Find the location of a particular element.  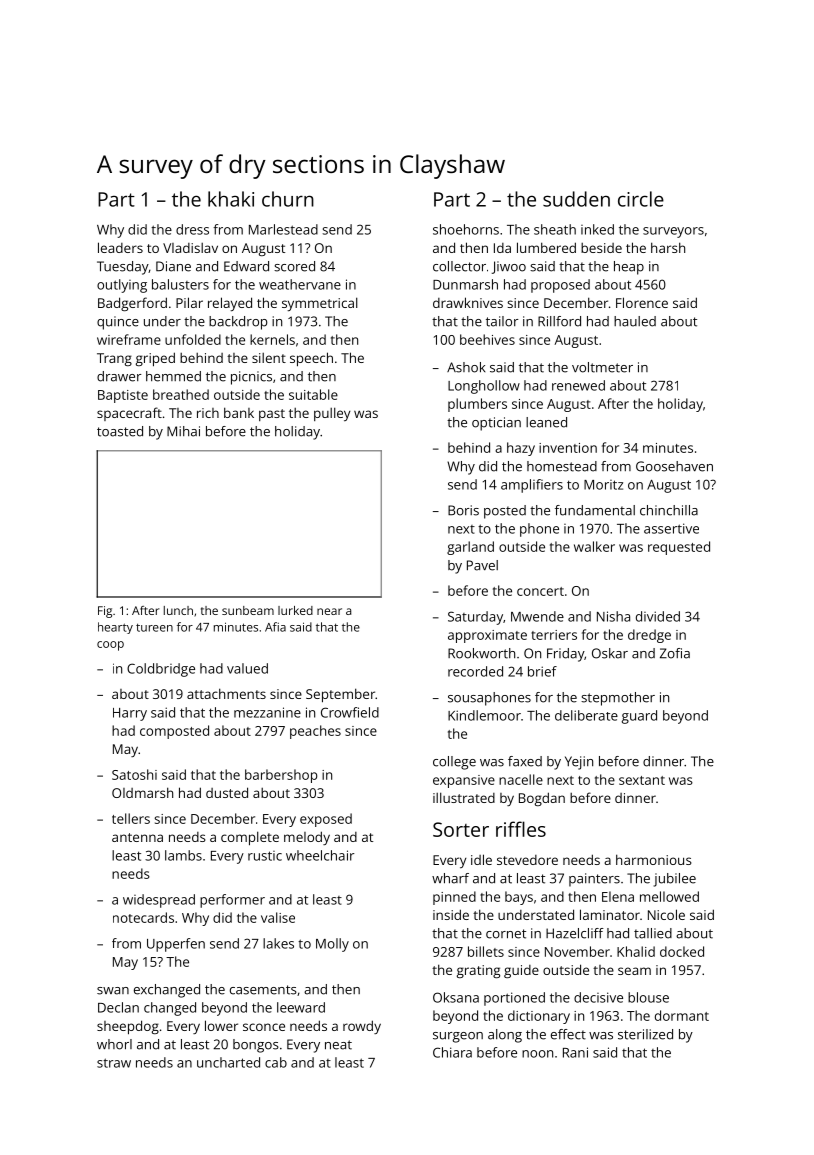

circle is located at coordinates (641, 199).
